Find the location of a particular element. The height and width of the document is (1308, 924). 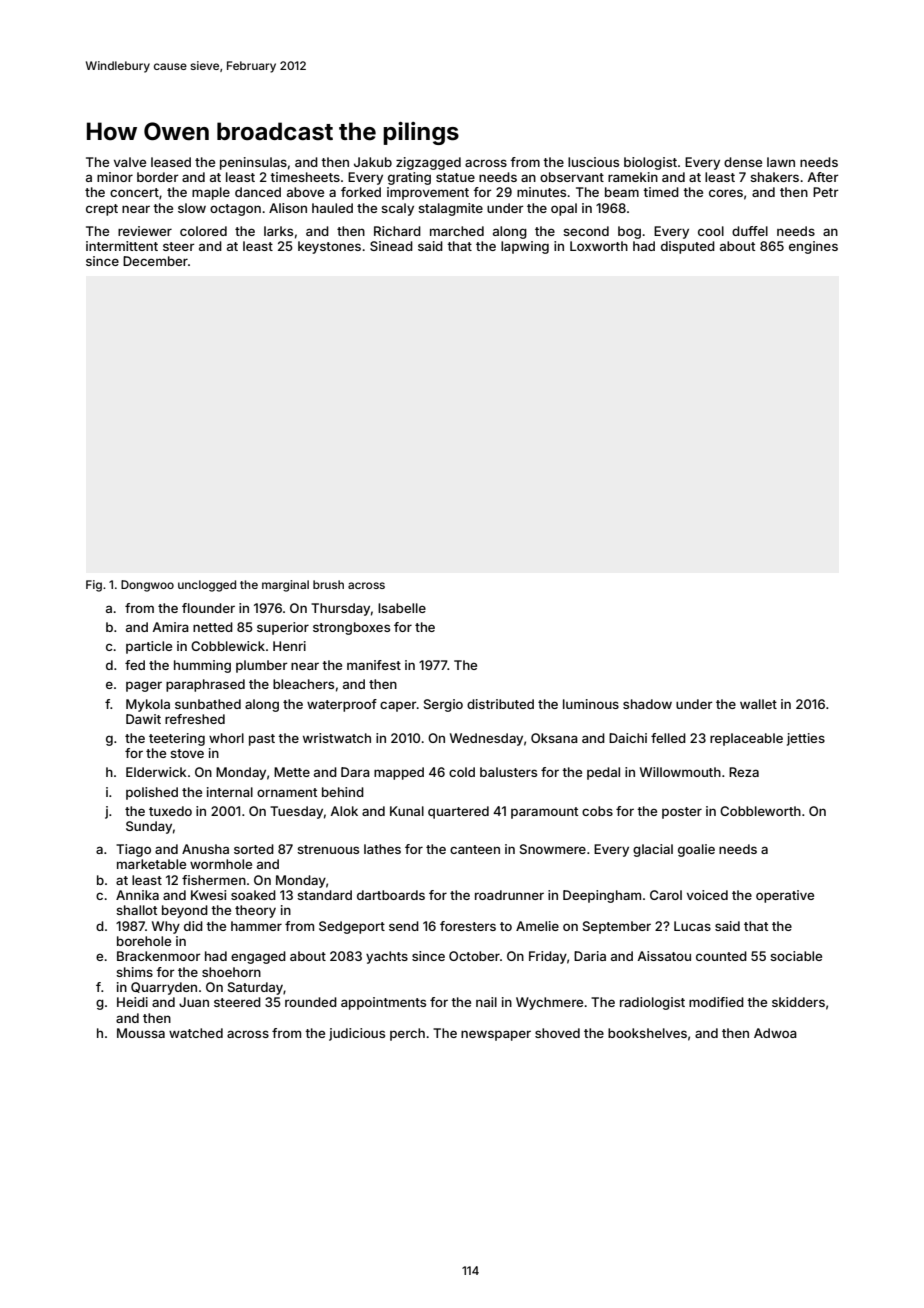

engines is located at coordinates (813, 247).
